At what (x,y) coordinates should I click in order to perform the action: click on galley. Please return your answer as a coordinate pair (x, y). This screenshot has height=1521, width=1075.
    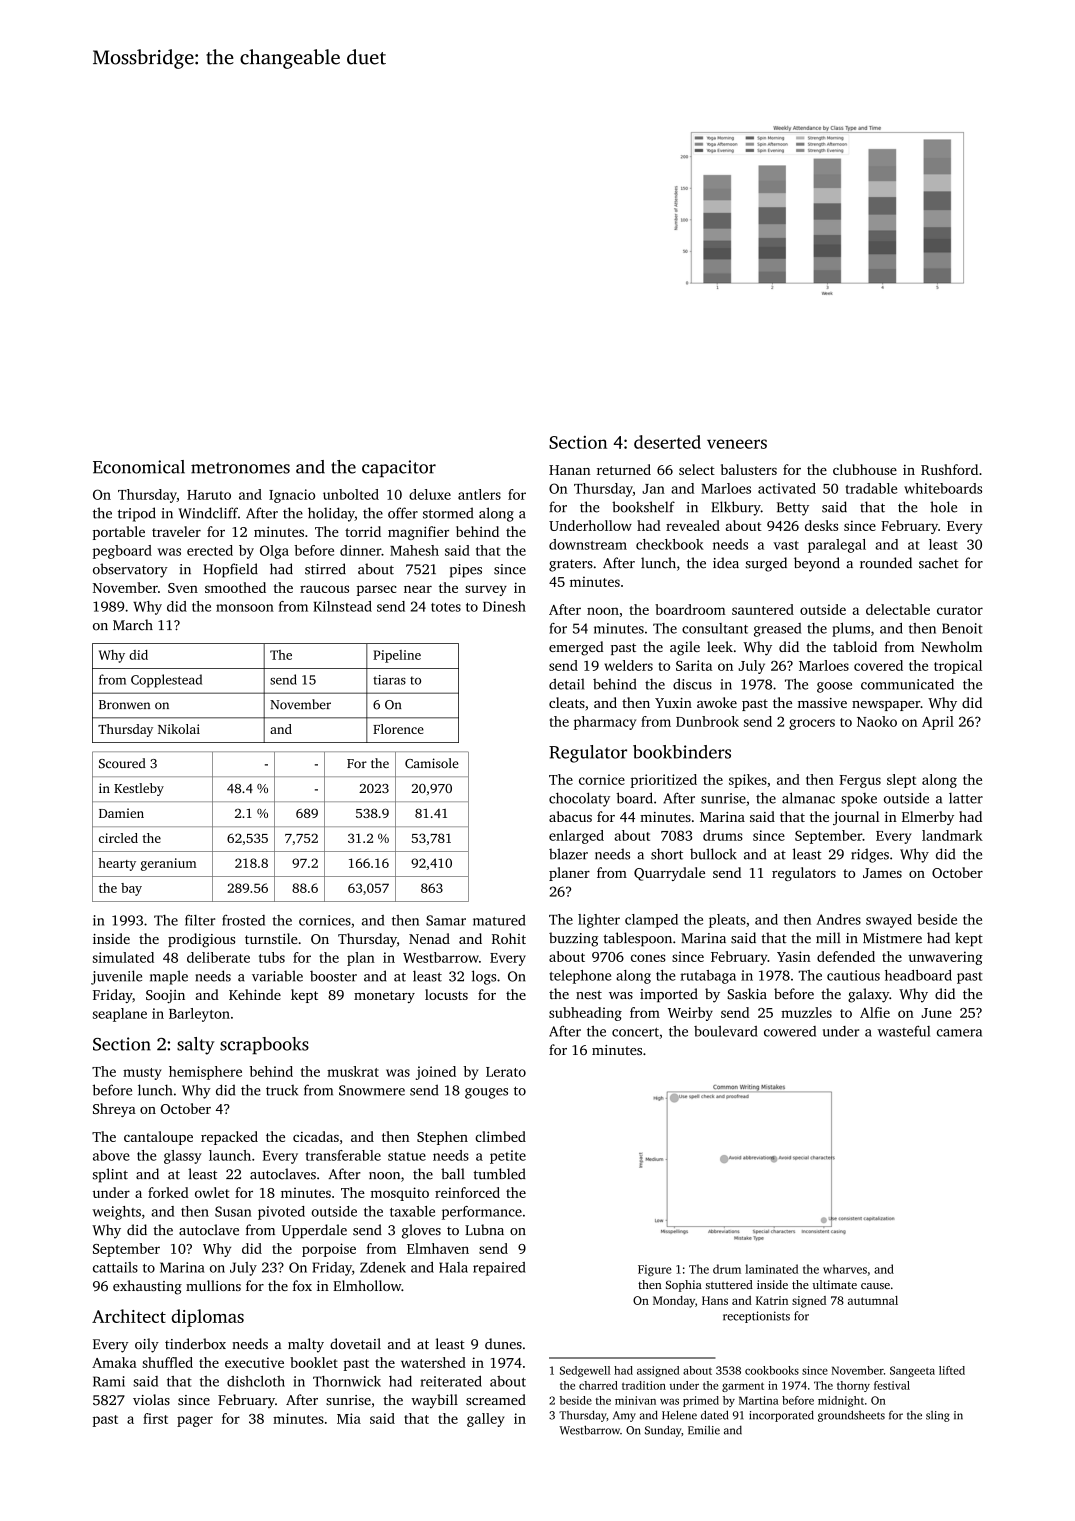
    Looking at the image, I should click on (485, 1420).
